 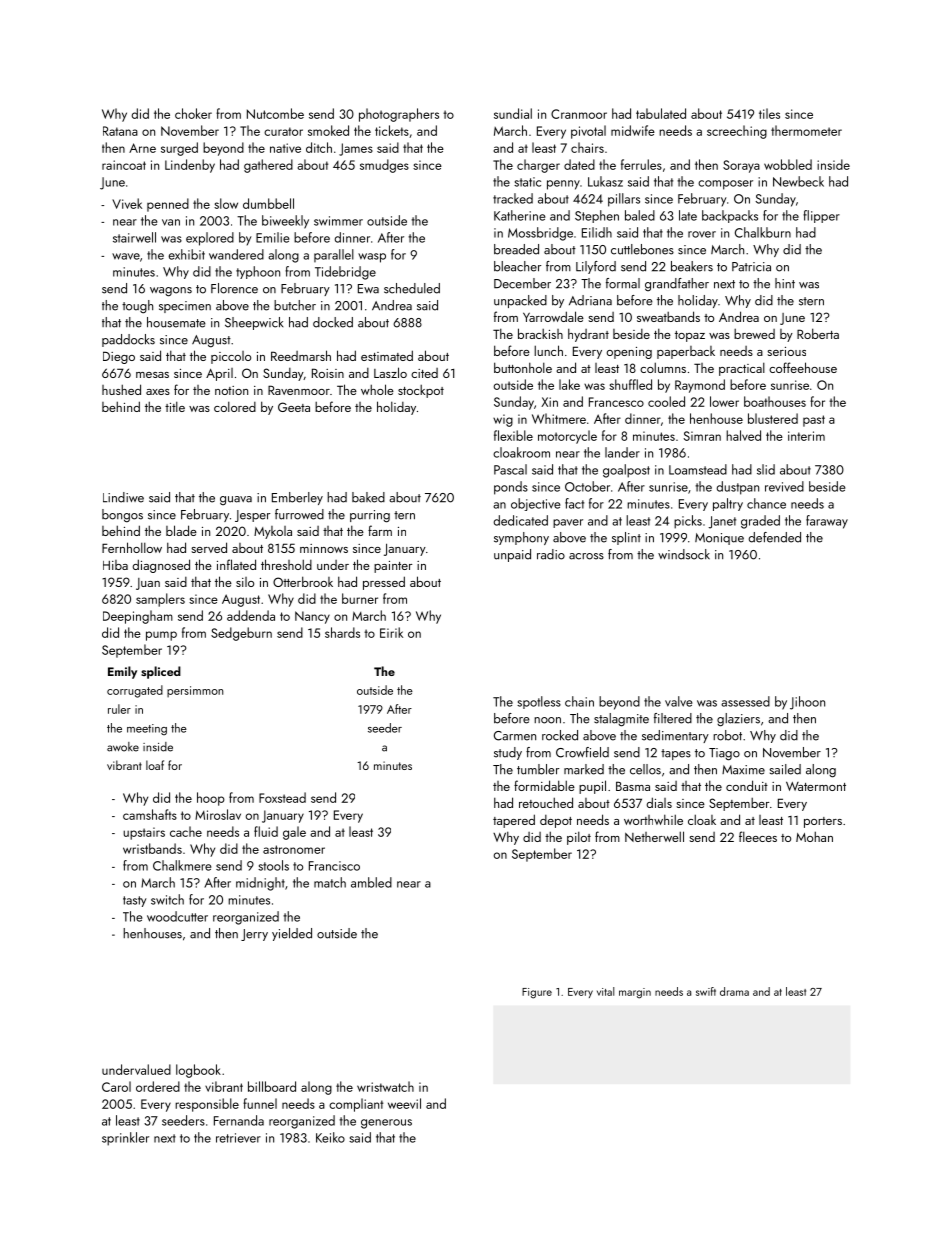 What do you see at coordinates (126, 256) in the screenshot?
I see `wave` at bounding box center [126, 256].
